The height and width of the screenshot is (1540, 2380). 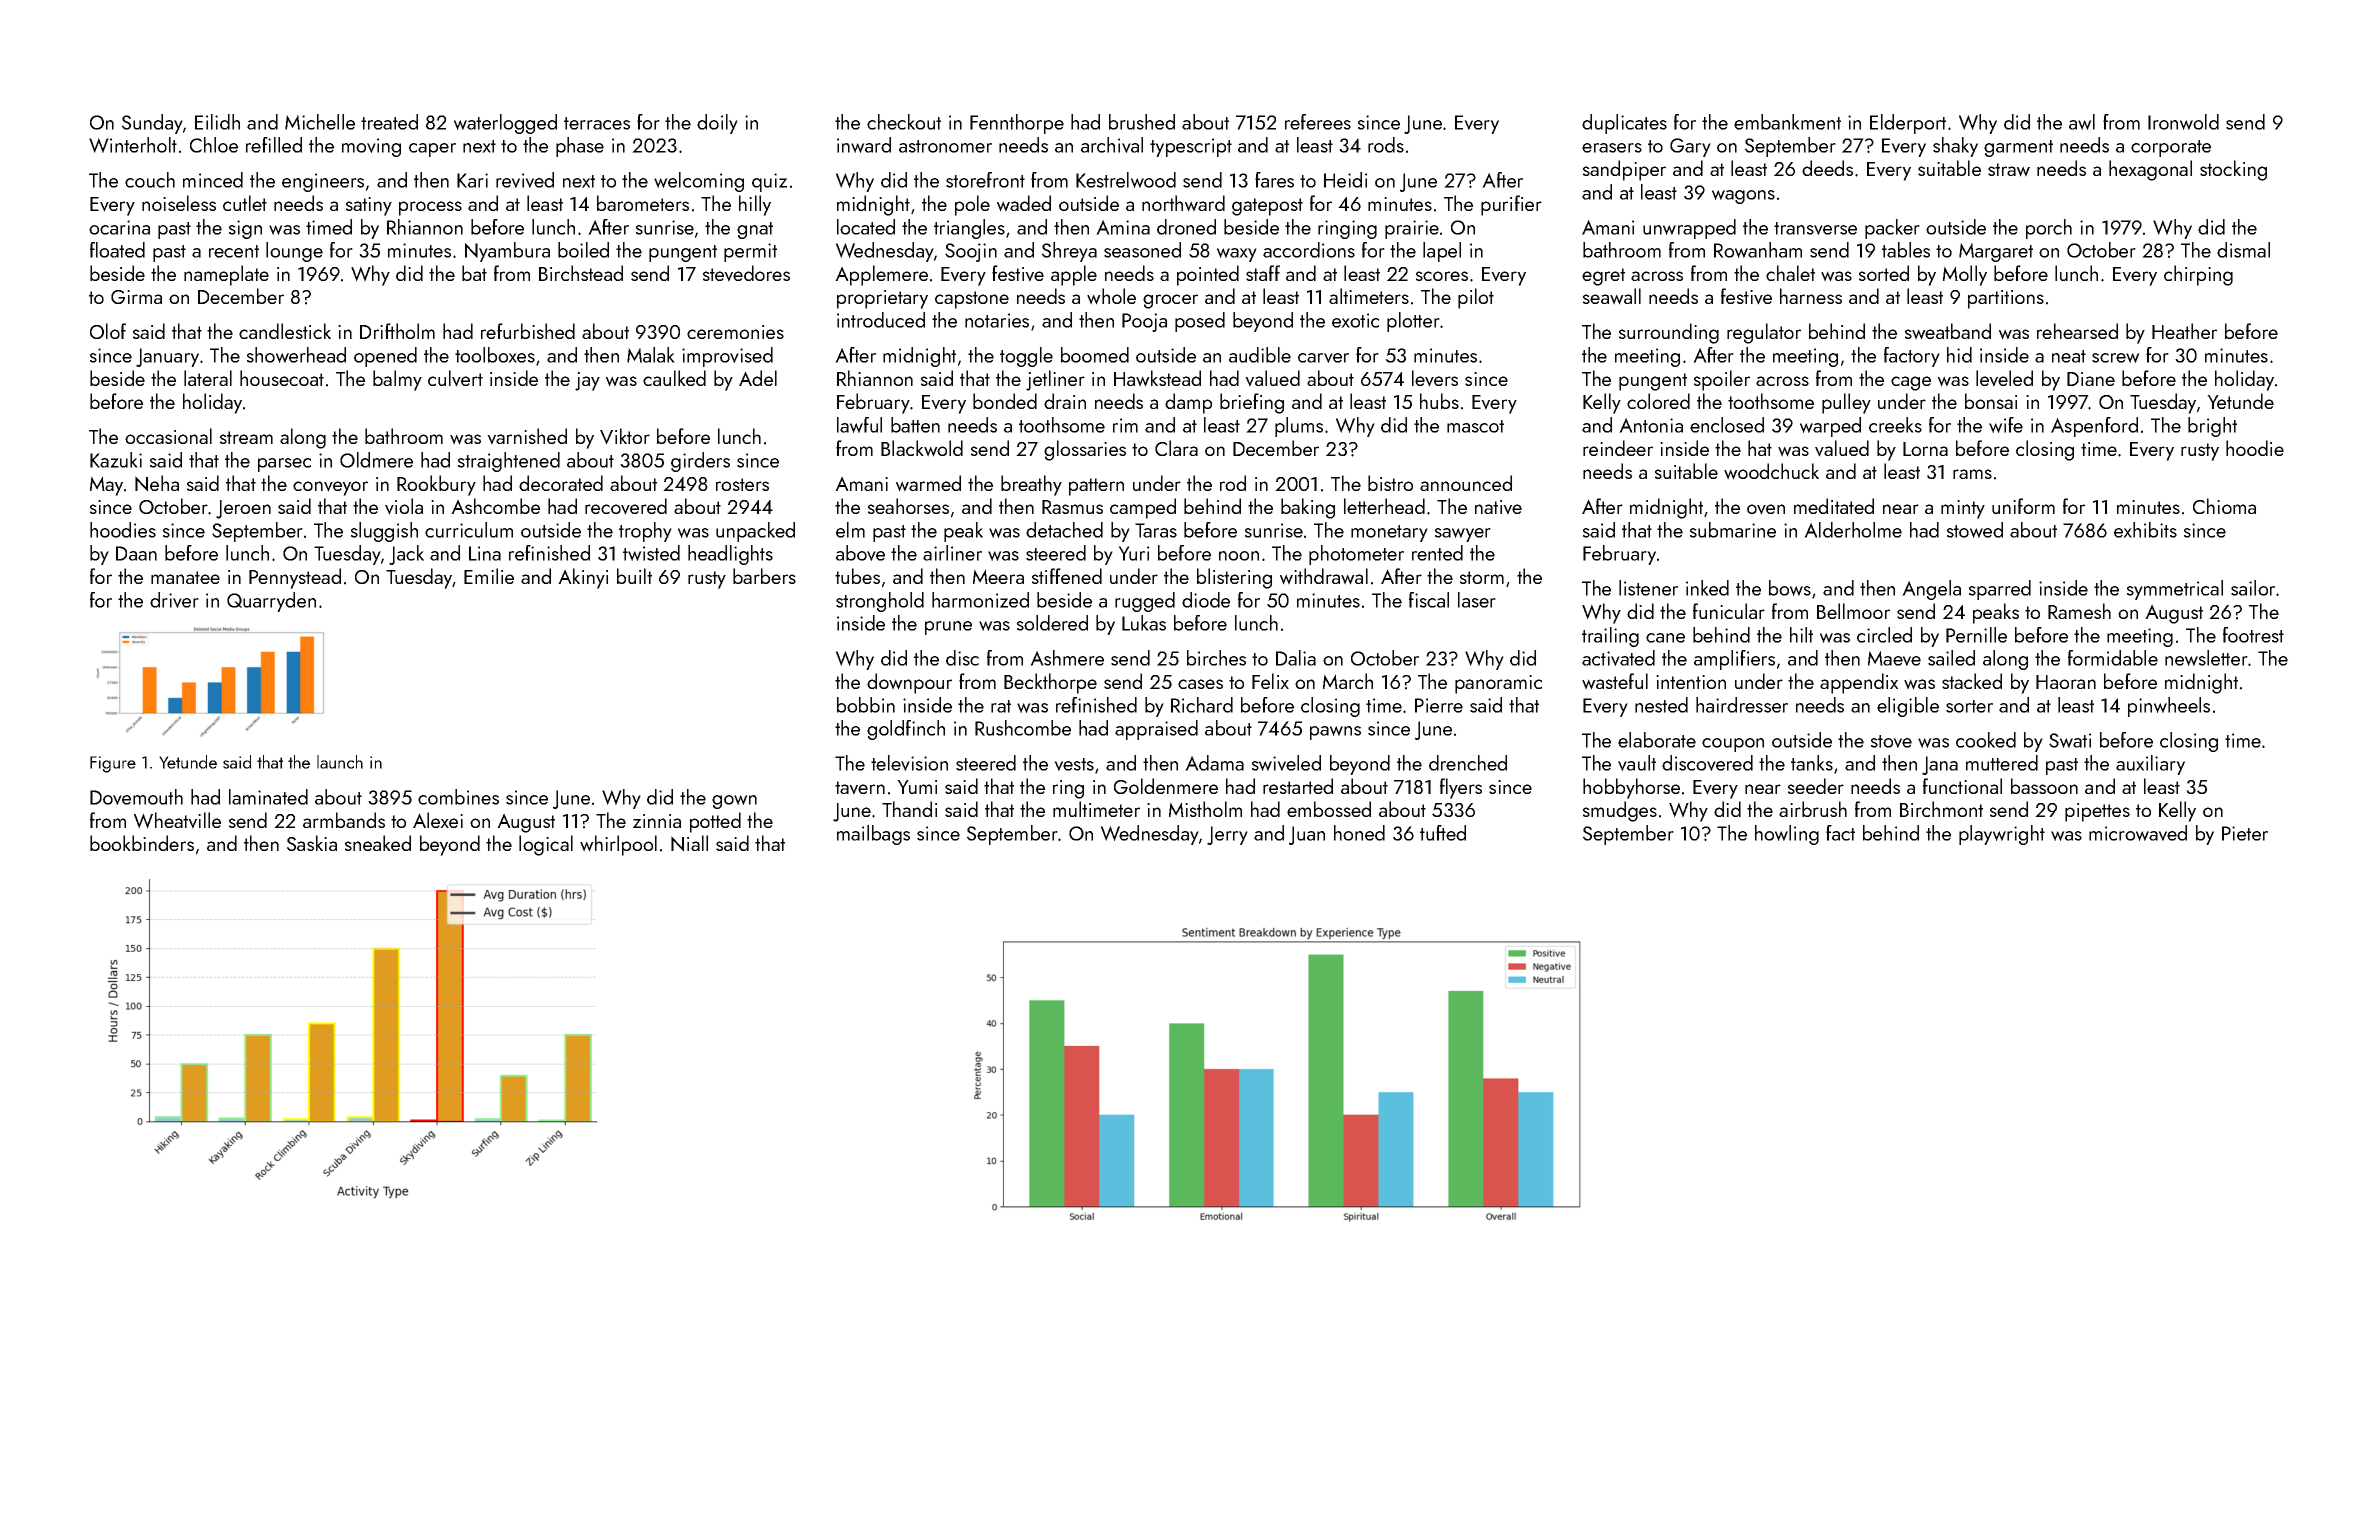 I want to click on couch, so click(x=150, y=180).
